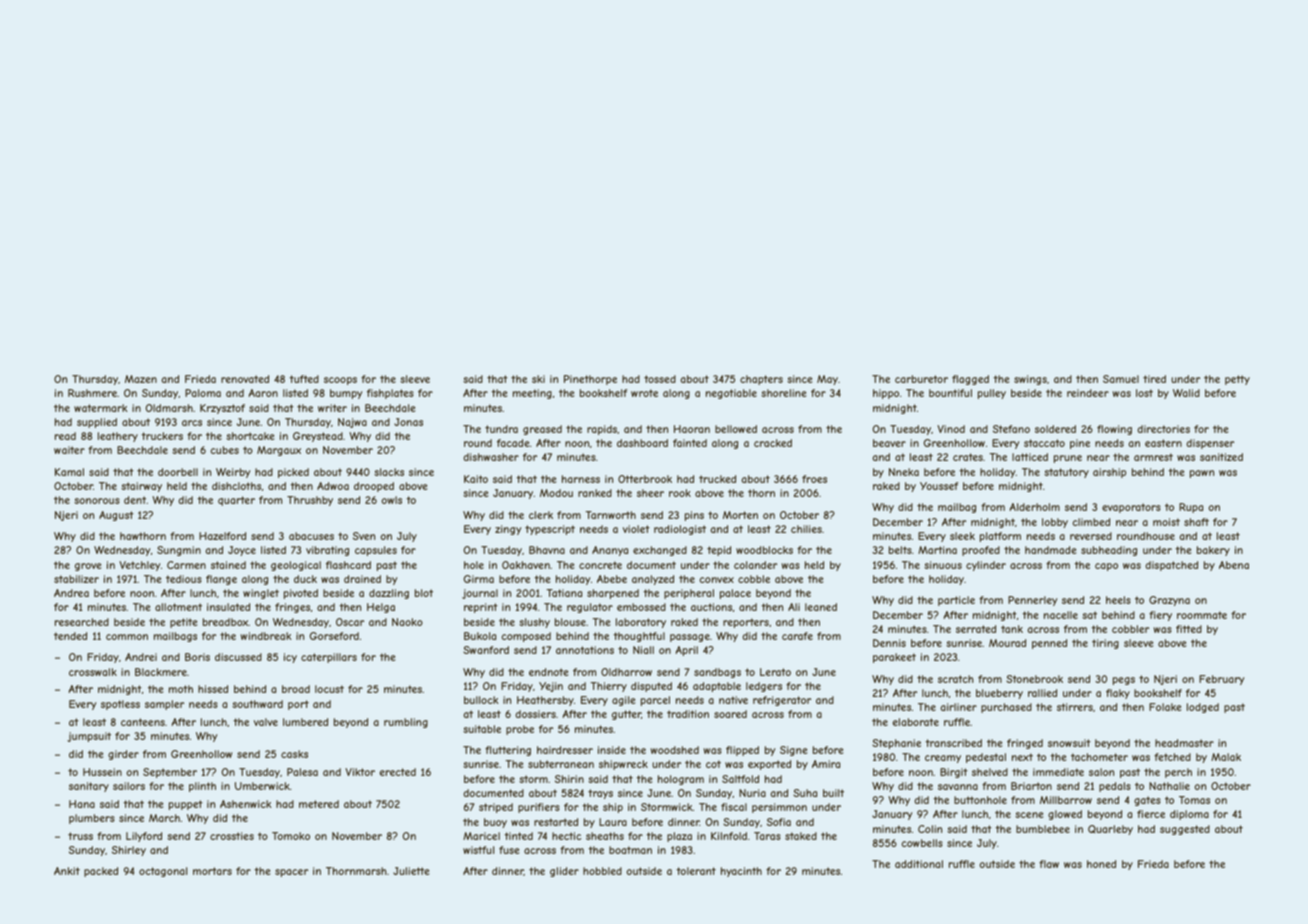 The height and width of the image is (924, 1308). What do you see at coordinates (1194, 800) in the image?
I see `Tomas` at bounding box center [1194, 800].
